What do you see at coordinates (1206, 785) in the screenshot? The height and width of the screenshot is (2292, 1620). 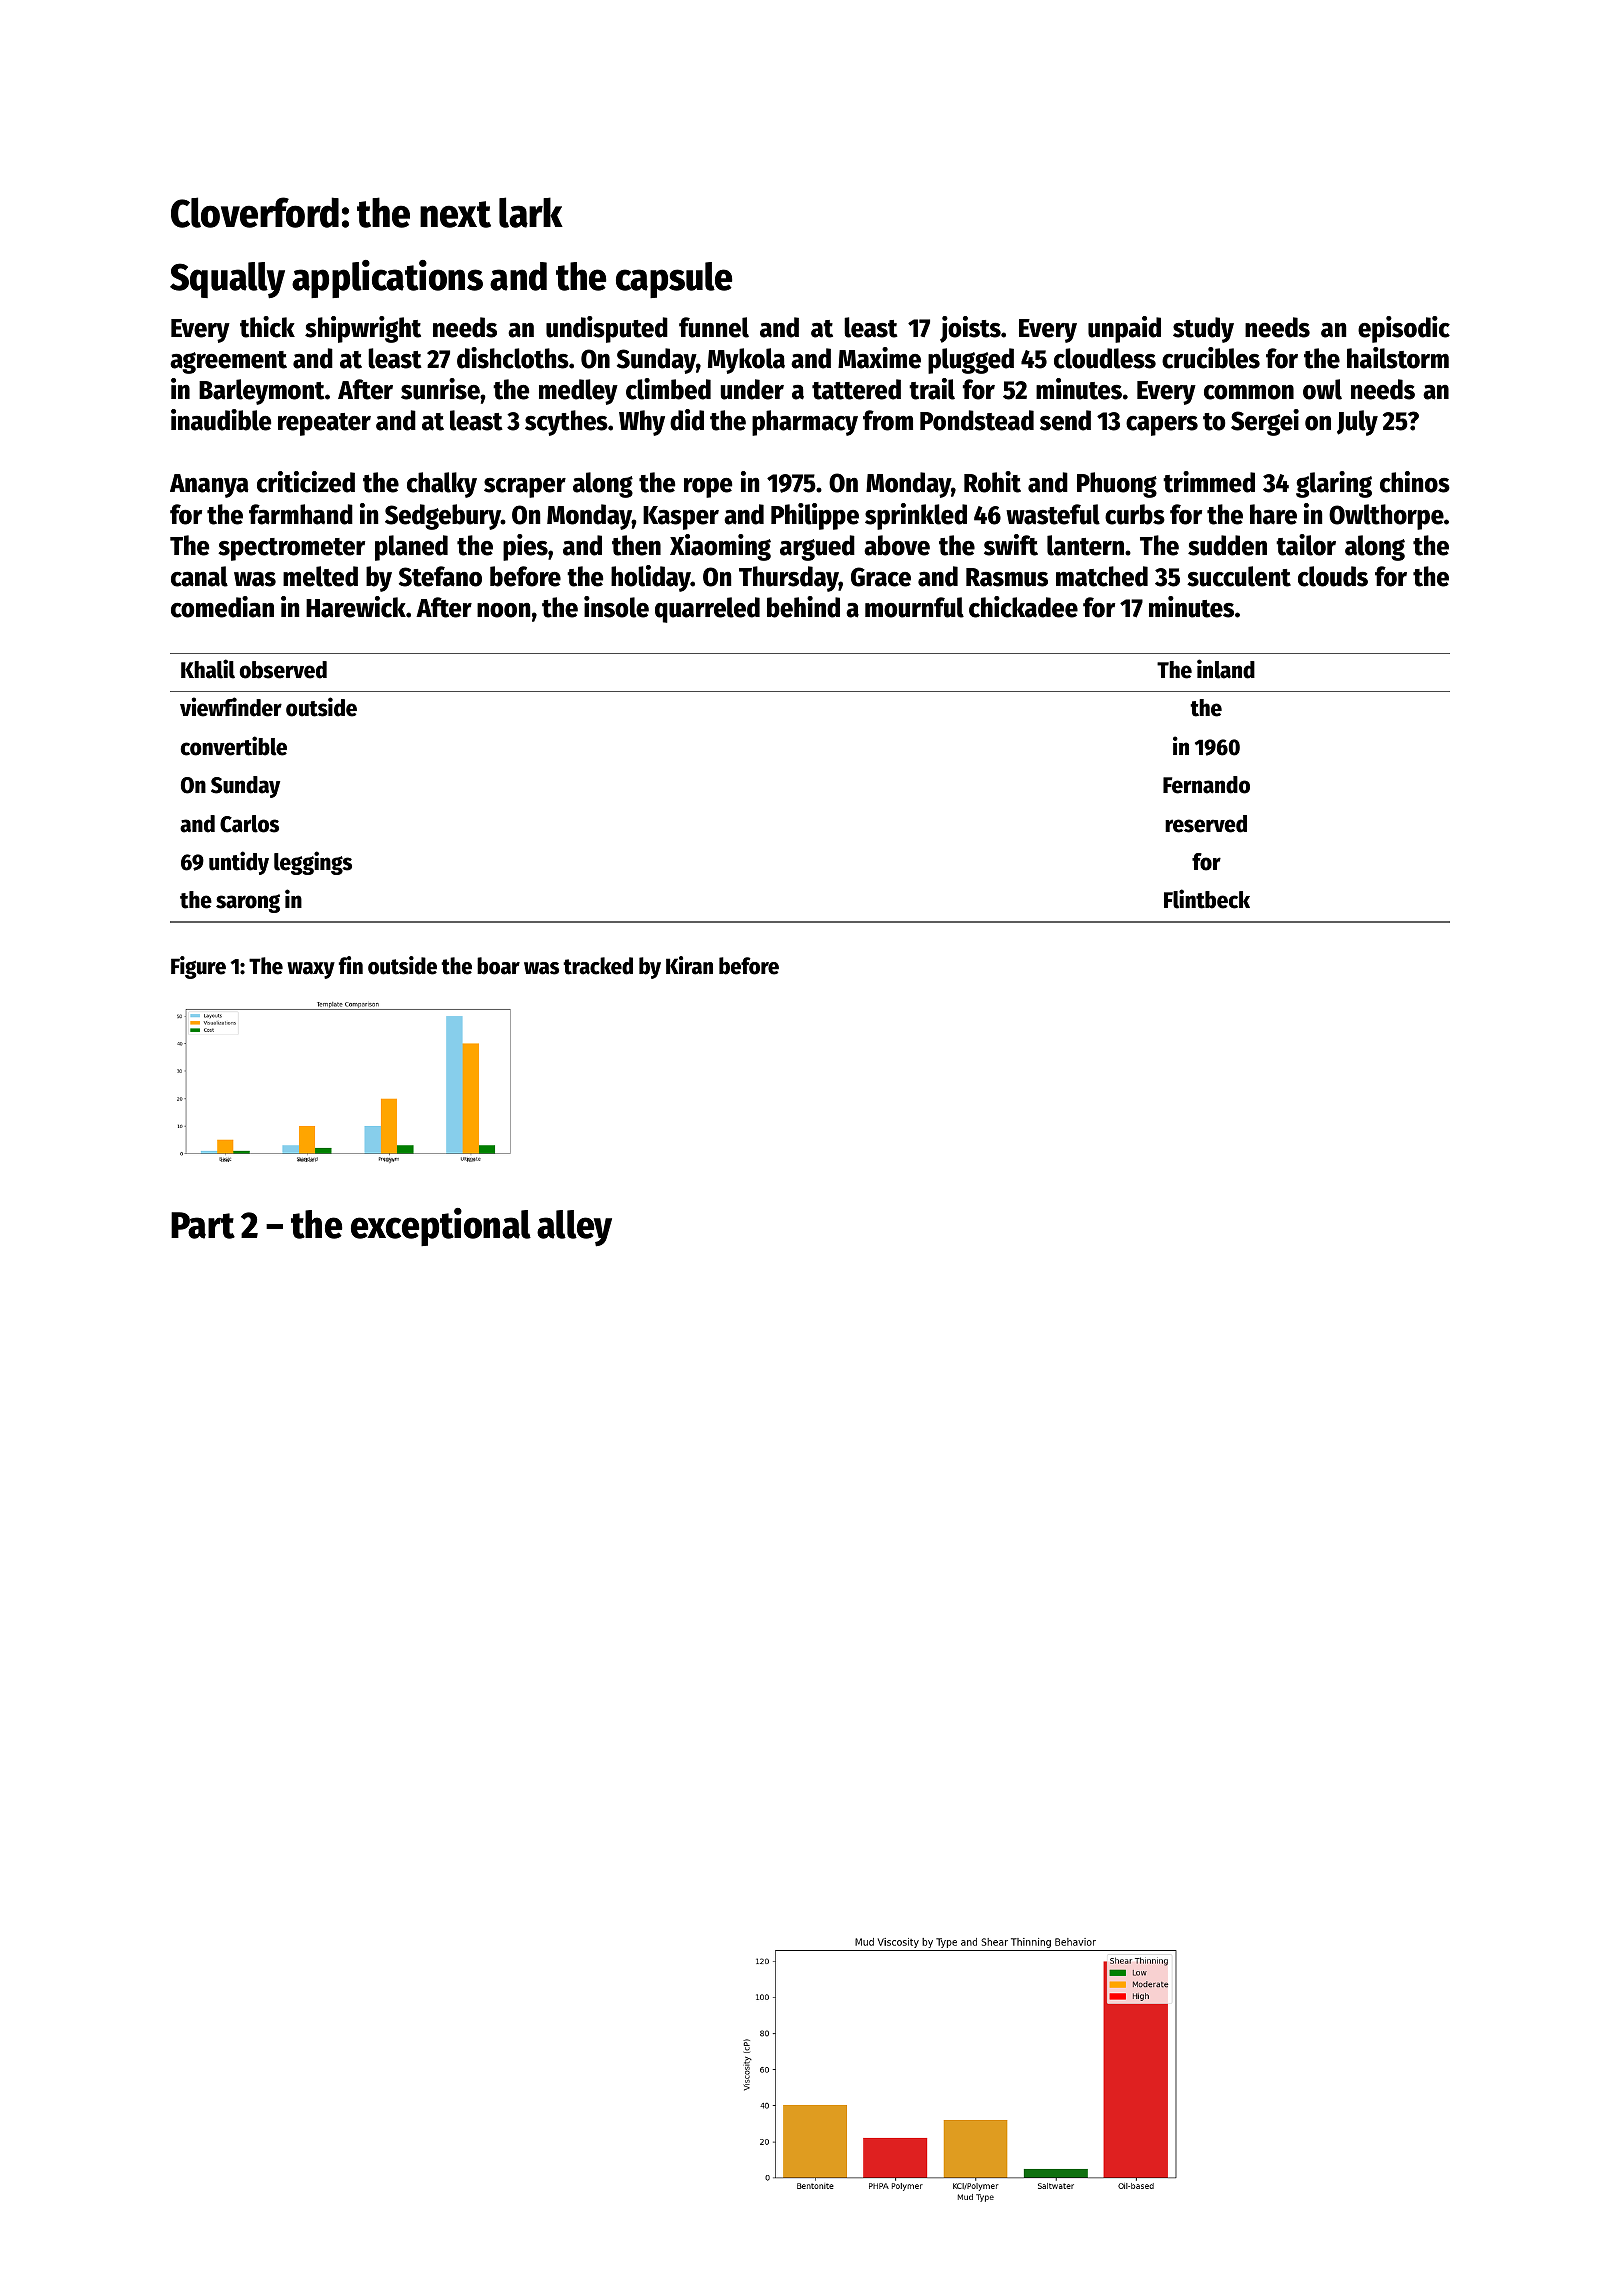 I see `Fernando` at bounding box center [1206, 785].
